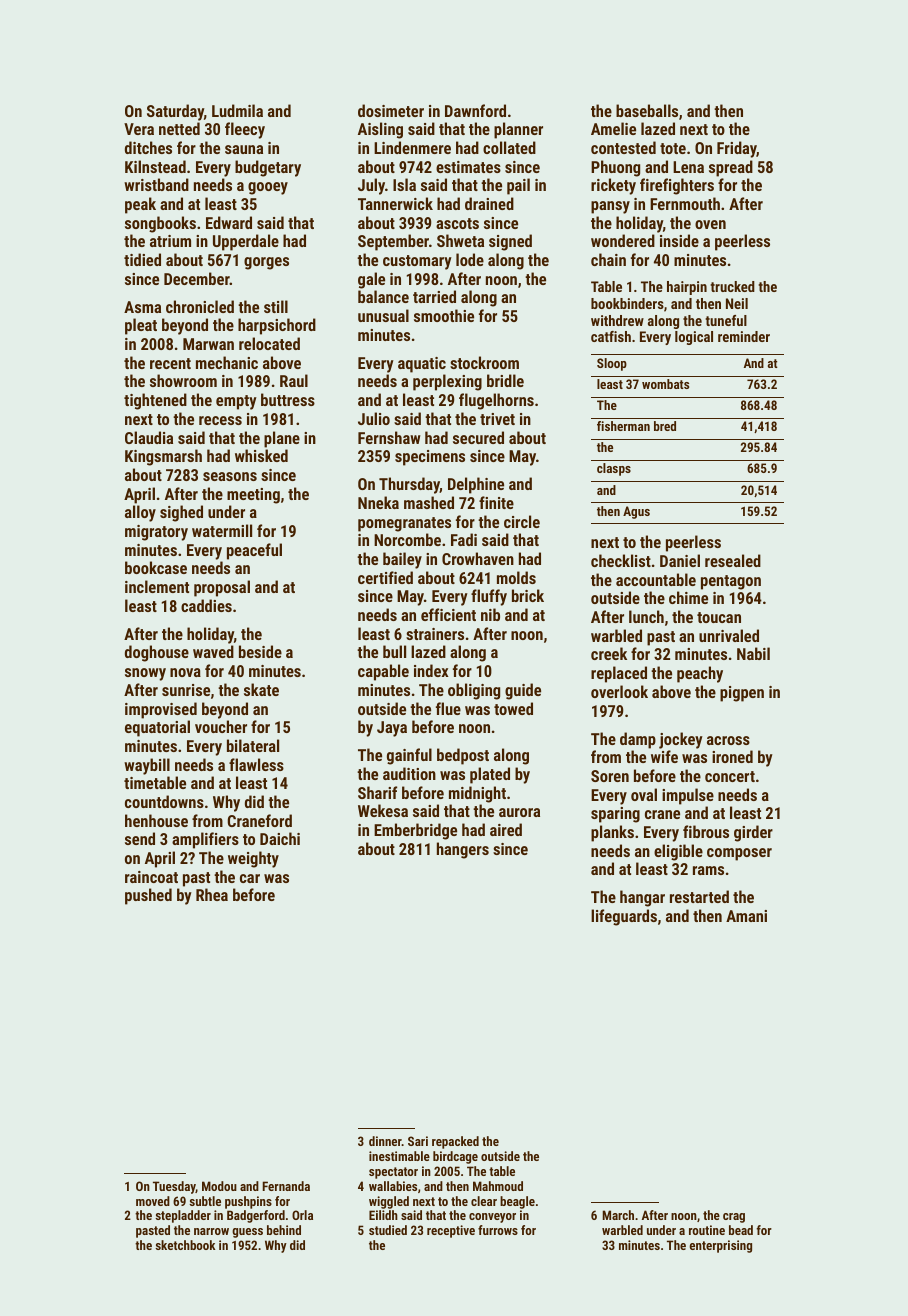 This image has width=908, height=1316. I want to click on capable, so click(383, 672).
